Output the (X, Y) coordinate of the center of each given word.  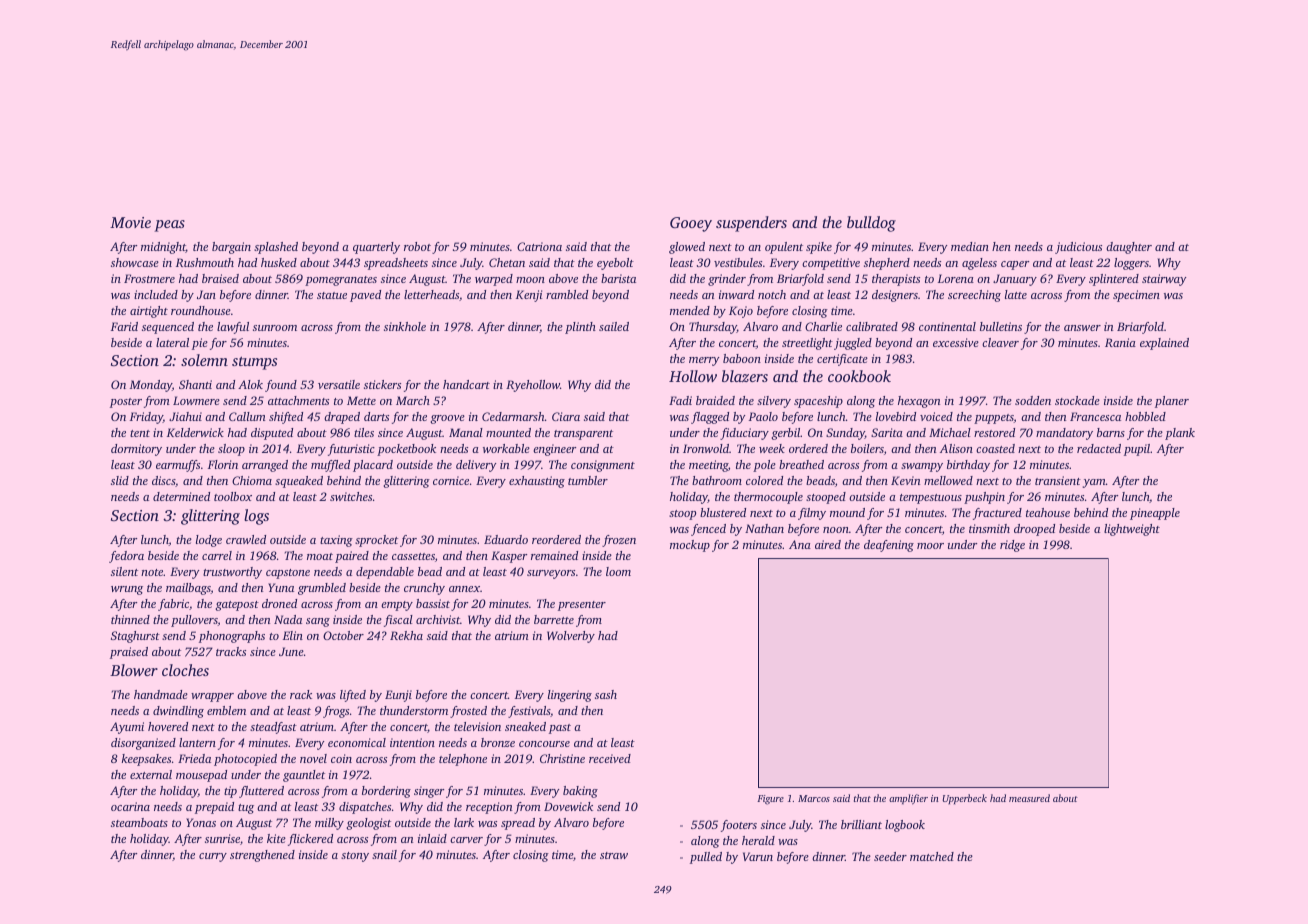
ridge (1012, 546)
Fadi (680, 400)
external (151, 774)
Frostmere (149, 278)
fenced (708, 530)
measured (1029, 798)
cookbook (859, 376)
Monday (151, 386)
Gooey (691, 224)
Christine (562, 758)
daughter (1129, 248)
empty (397, 606)
